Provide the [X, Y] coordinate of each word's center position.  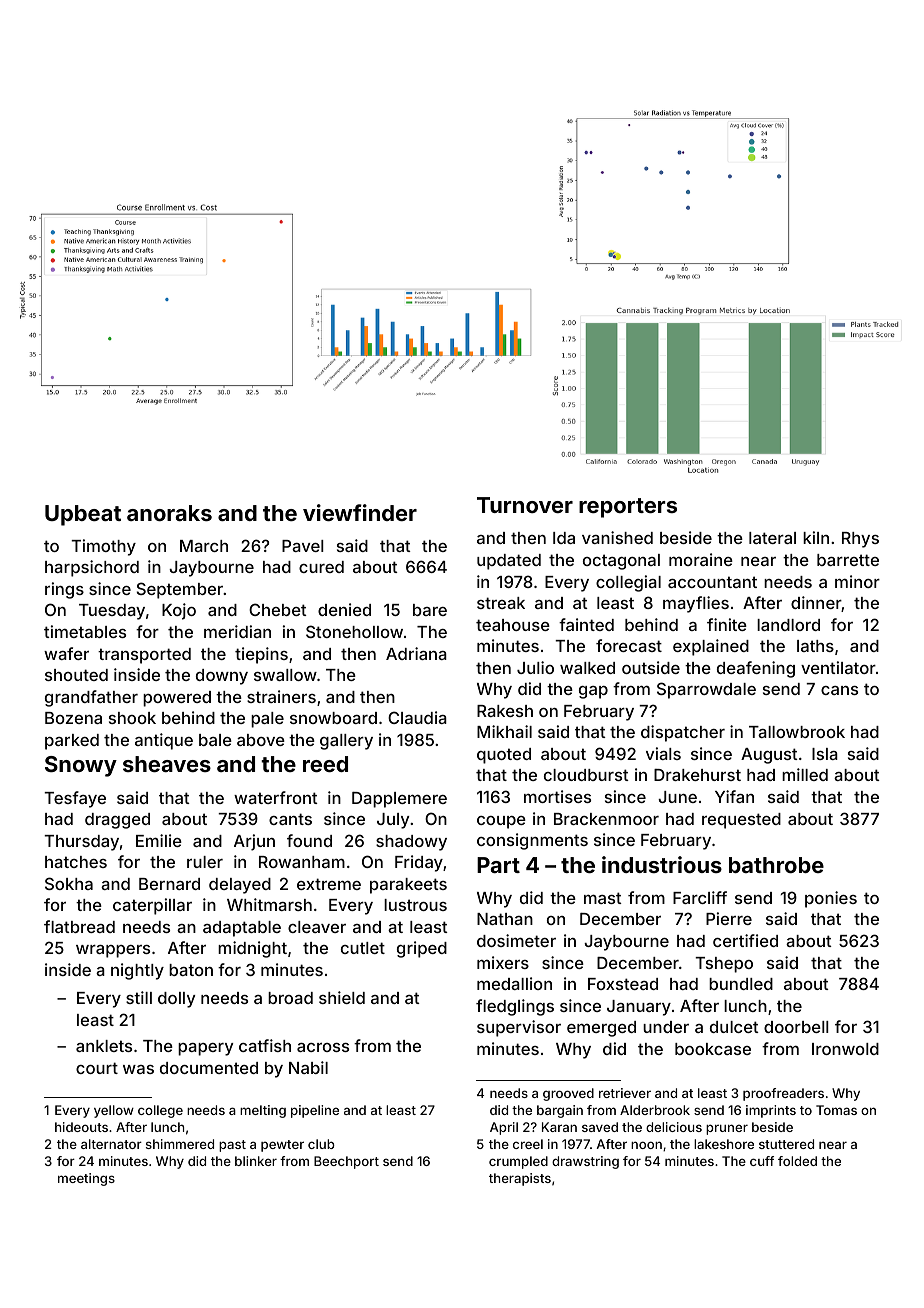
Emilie [159, 840]
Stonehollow [354, 631]
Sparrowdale [706, 690]
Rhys [860, 540]
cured [321, 567]
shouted [76, 675]
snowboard [333, 718]
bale [215, 740]
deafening [756, 669]
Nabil [308, 1067]
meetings [86, 1179]
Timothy [103, 547]
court [97, 1068]
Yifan [734, 796]
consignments [532, 841]
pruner [727, 1129]
